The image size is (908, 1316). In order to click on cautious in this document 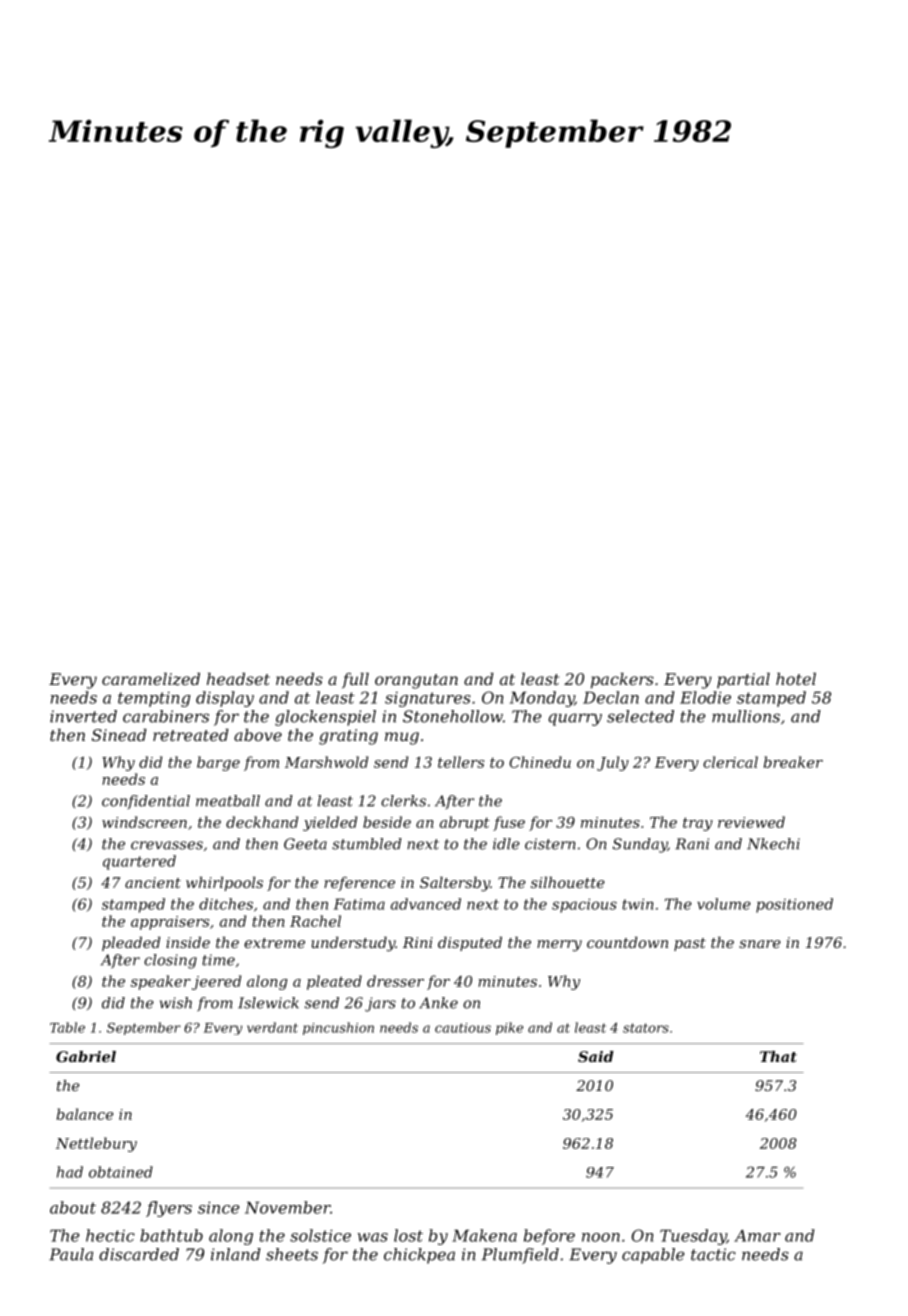, I will do `click(463, 1028)`.
